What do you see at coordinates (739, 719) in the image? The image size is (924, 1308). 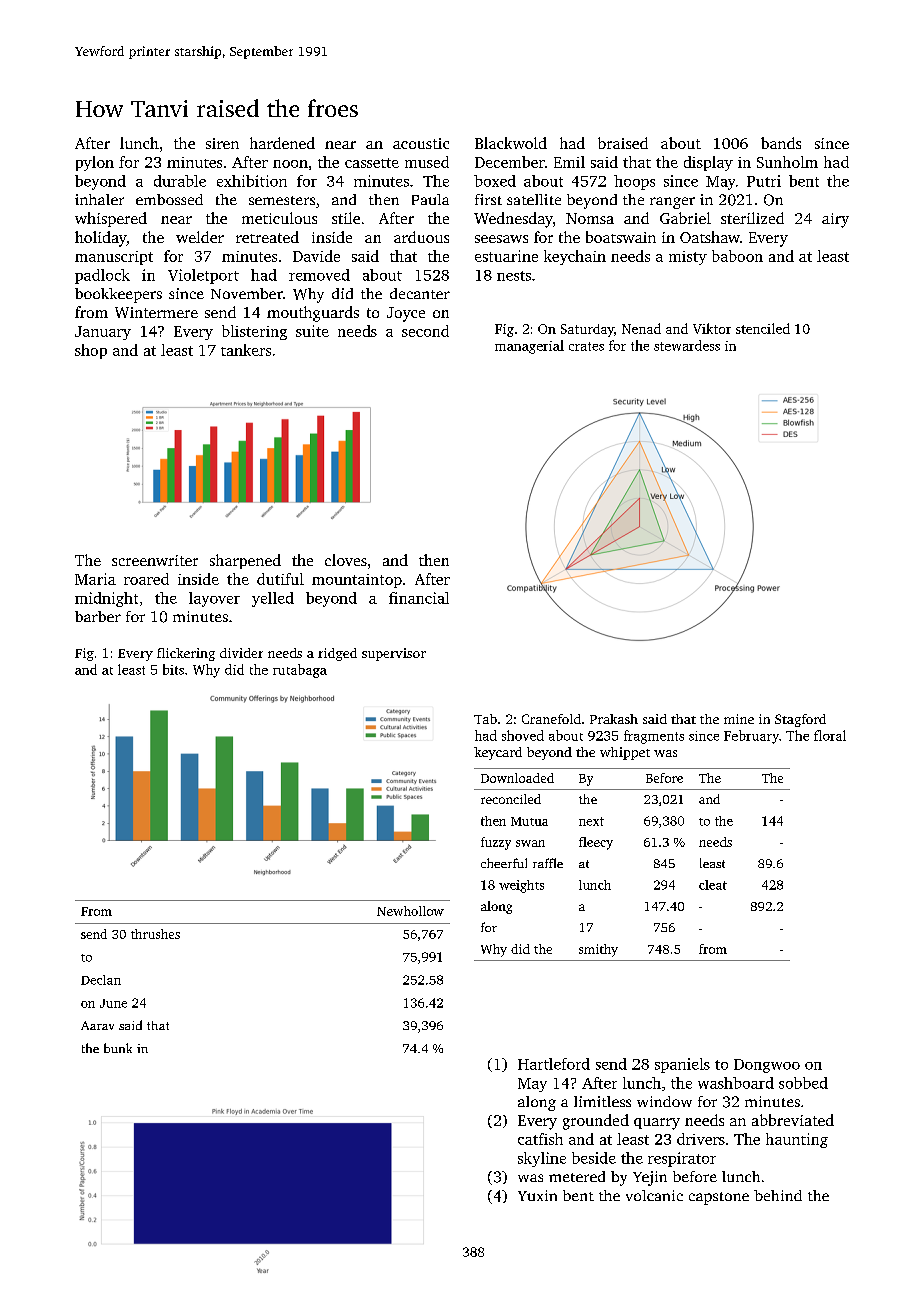 I see `mine` at bounding box center [739, 719].
